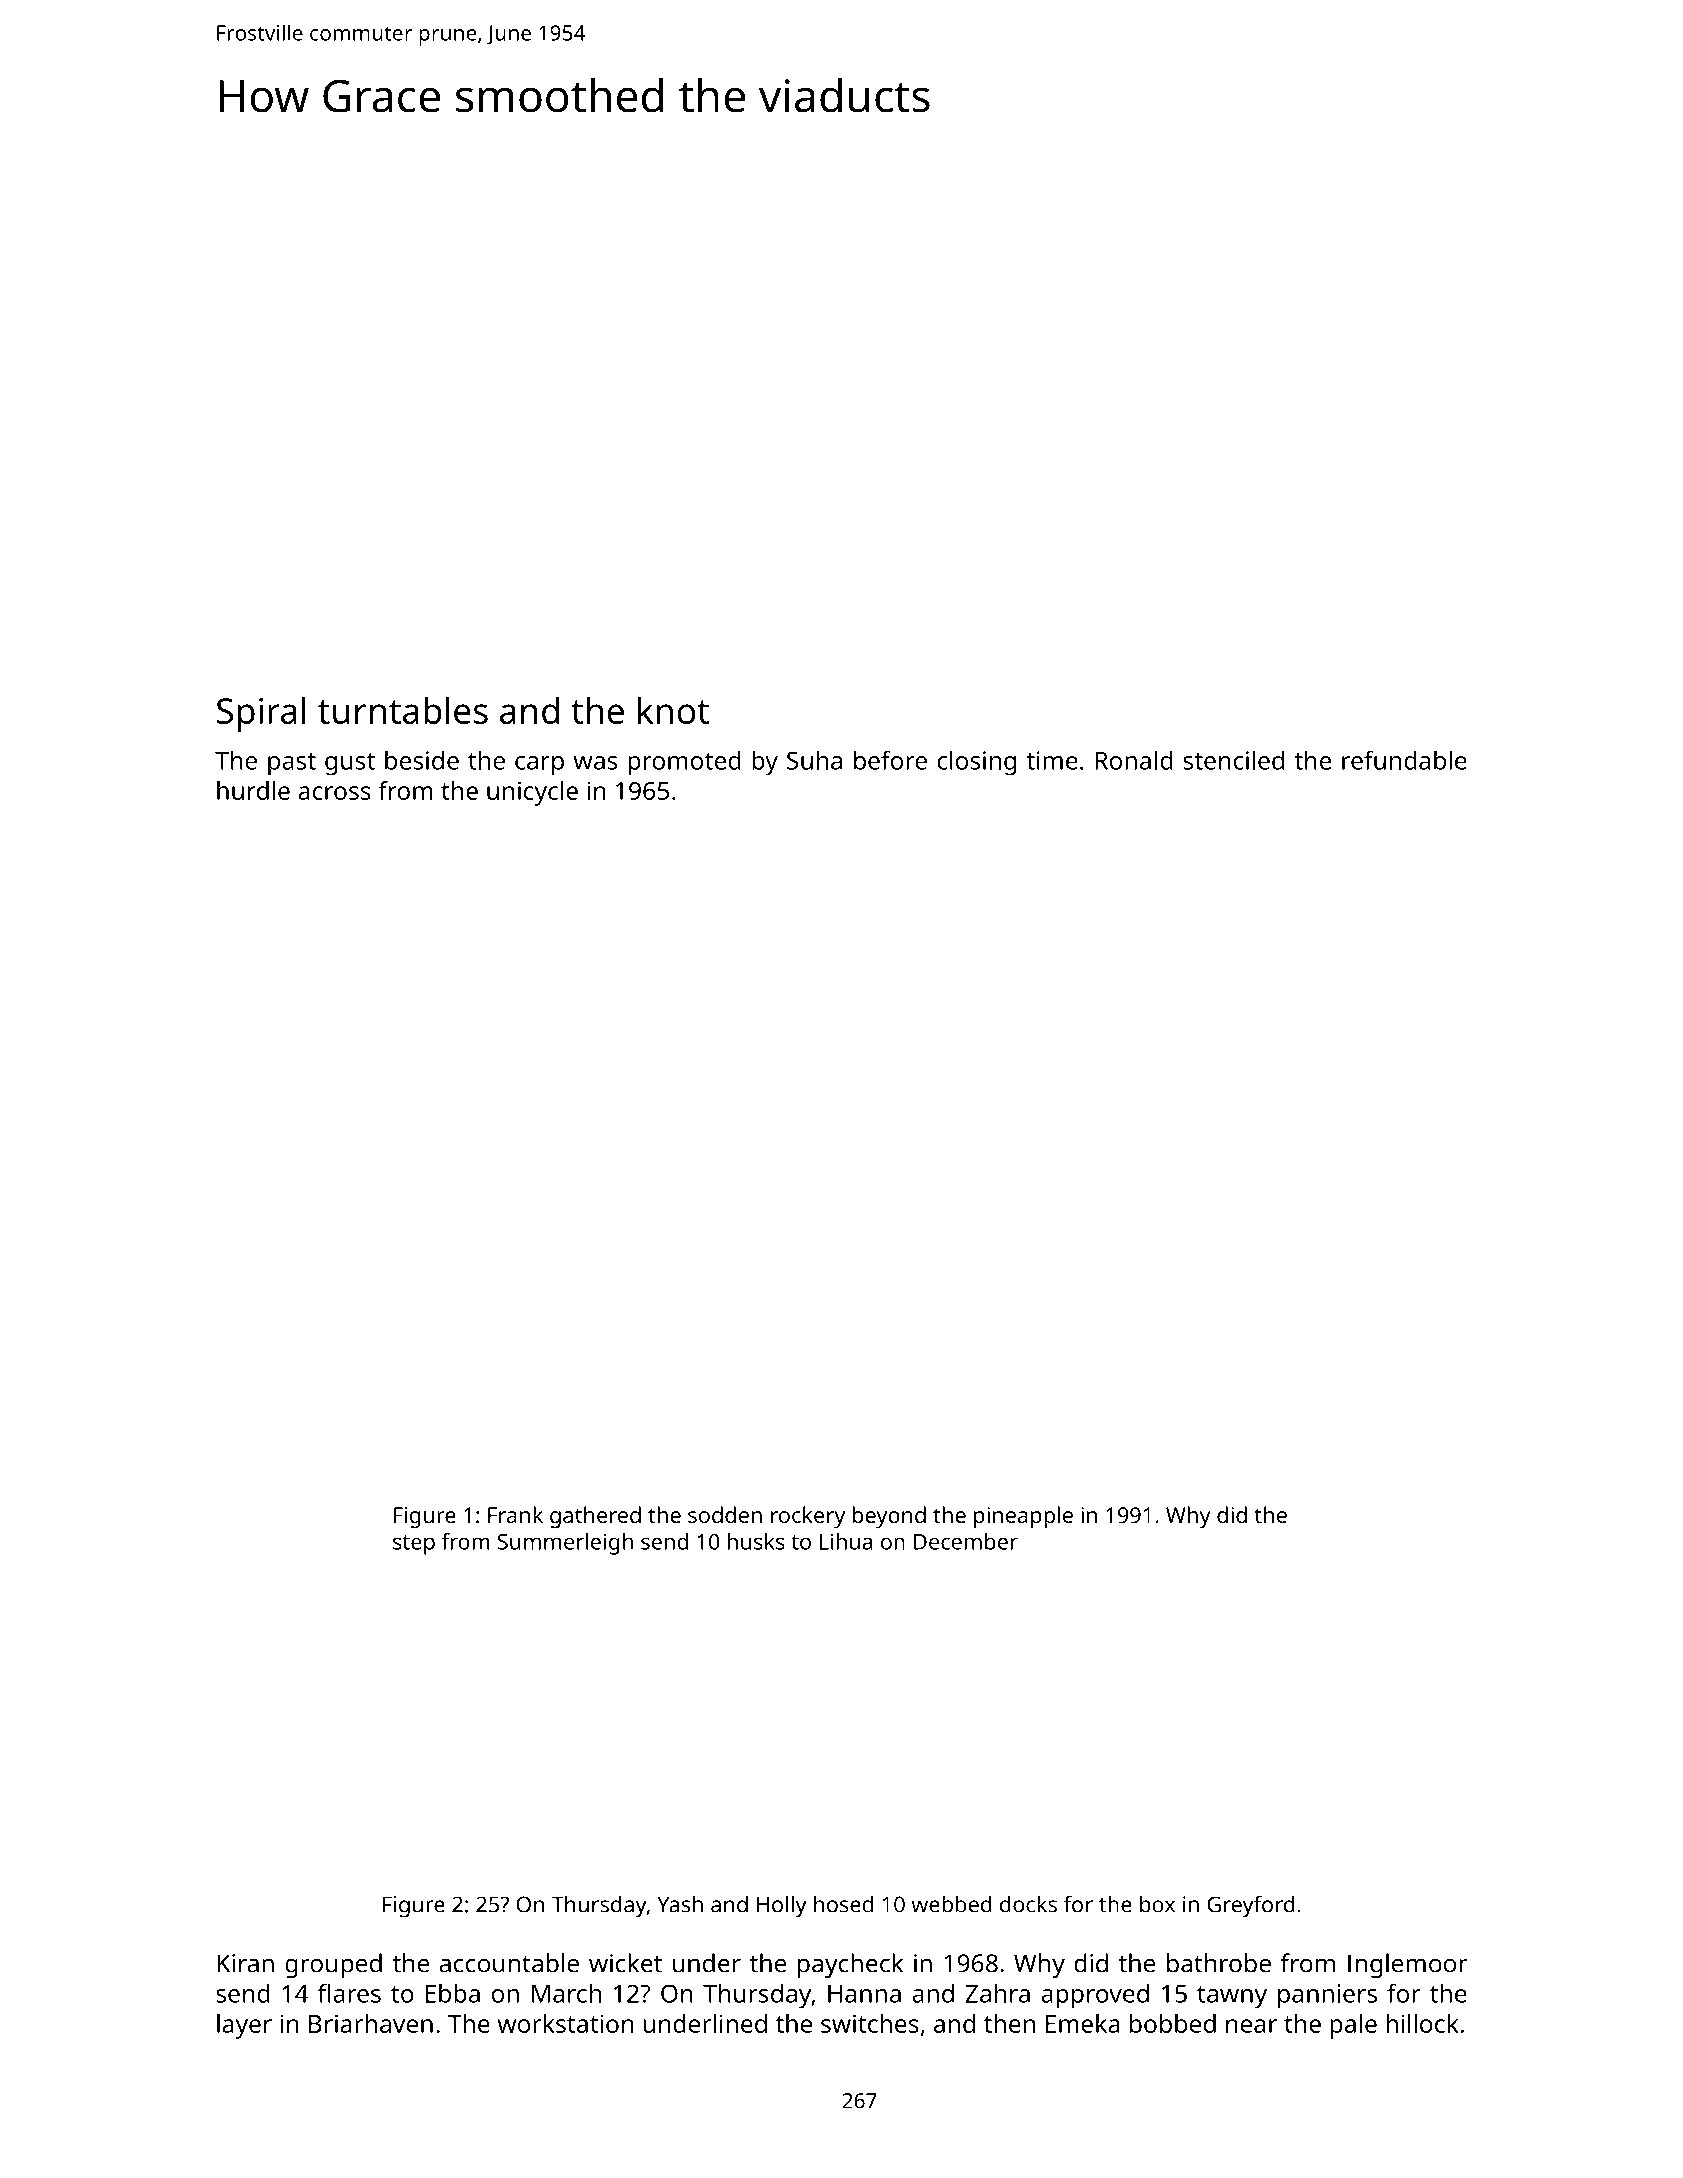 Image resolution: width=1683 pixels, height=2178 pixels. What do you see at coordinates (414, 1545) in the document?
I see `step` at bounding box center [414, 1545].
